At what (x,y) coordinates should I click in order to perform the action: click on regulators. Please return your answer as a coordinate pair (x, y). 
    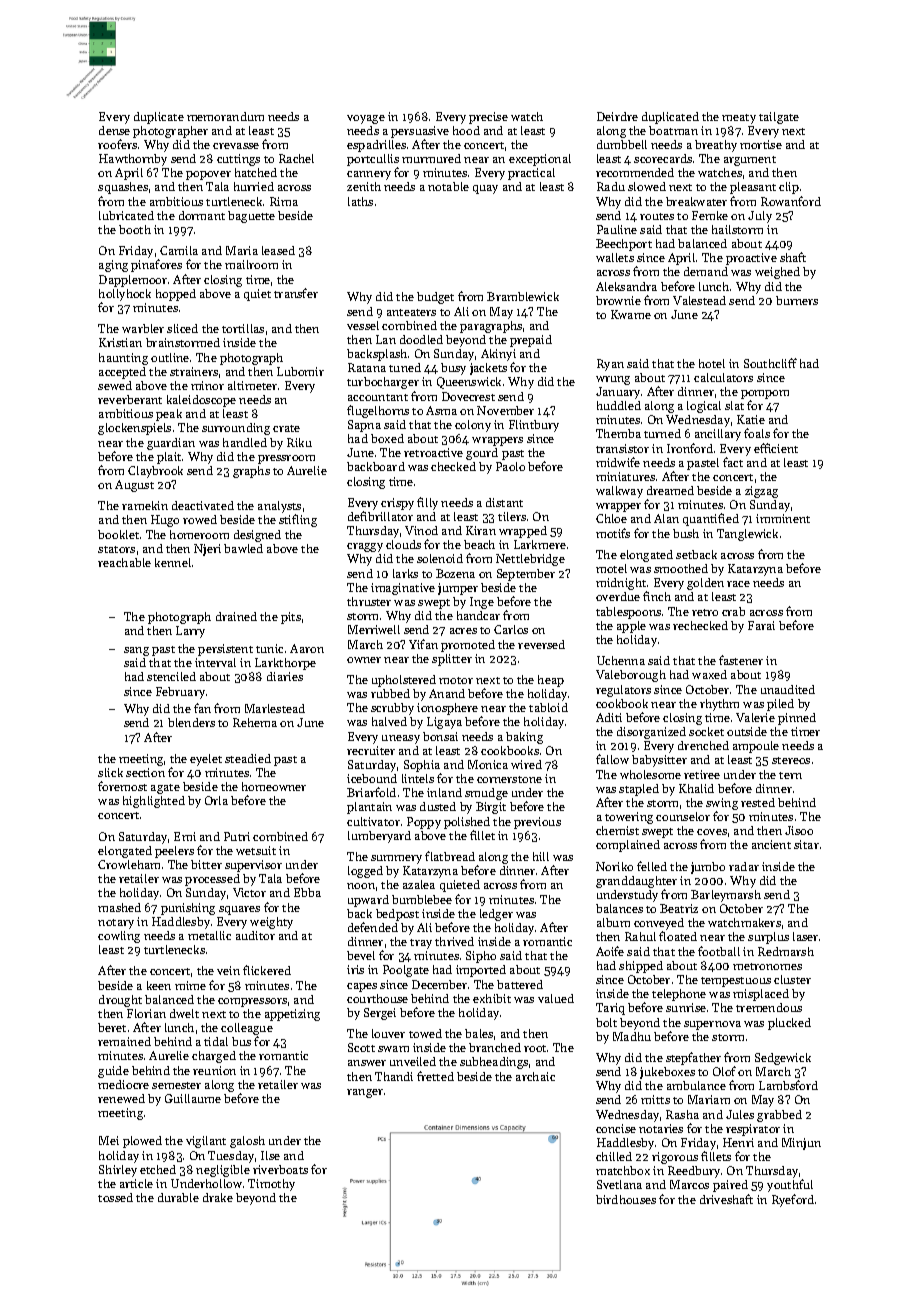
    Looking at the image, I should click on (623, 691).
